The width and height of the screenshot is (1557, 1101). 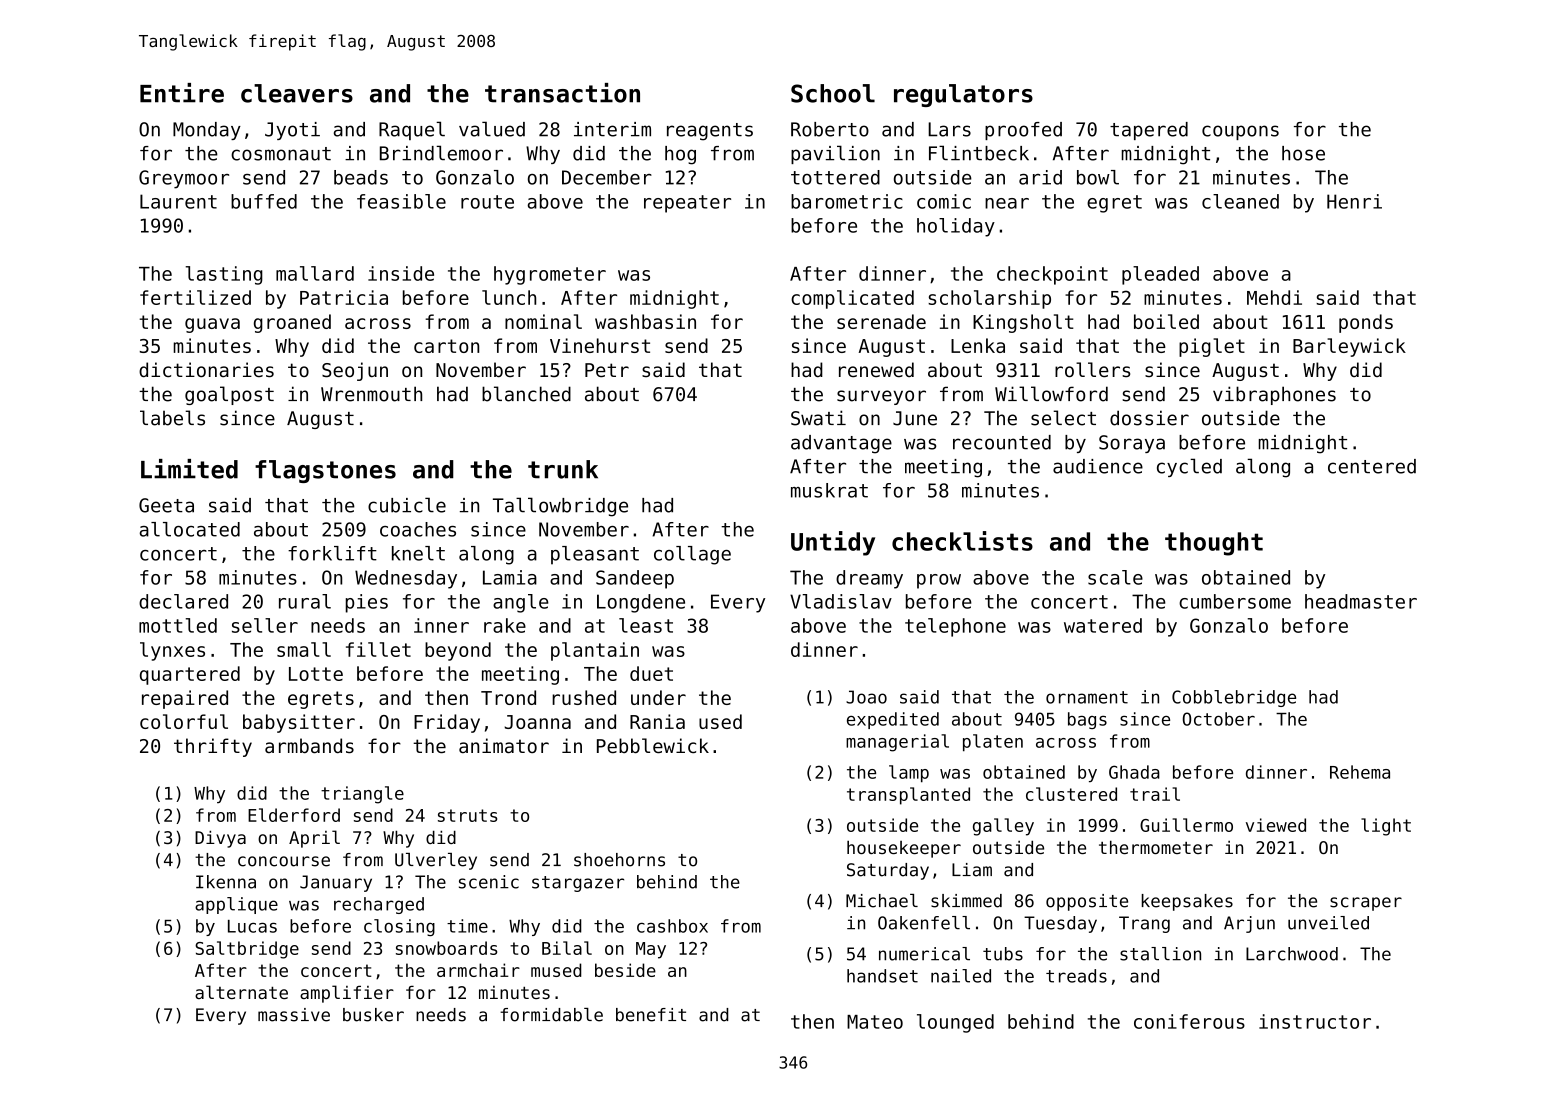 What do you see at coordinates (560, 507) in the screenshot?
I see `Tallowbridge` at bounding box center [560, 507].
